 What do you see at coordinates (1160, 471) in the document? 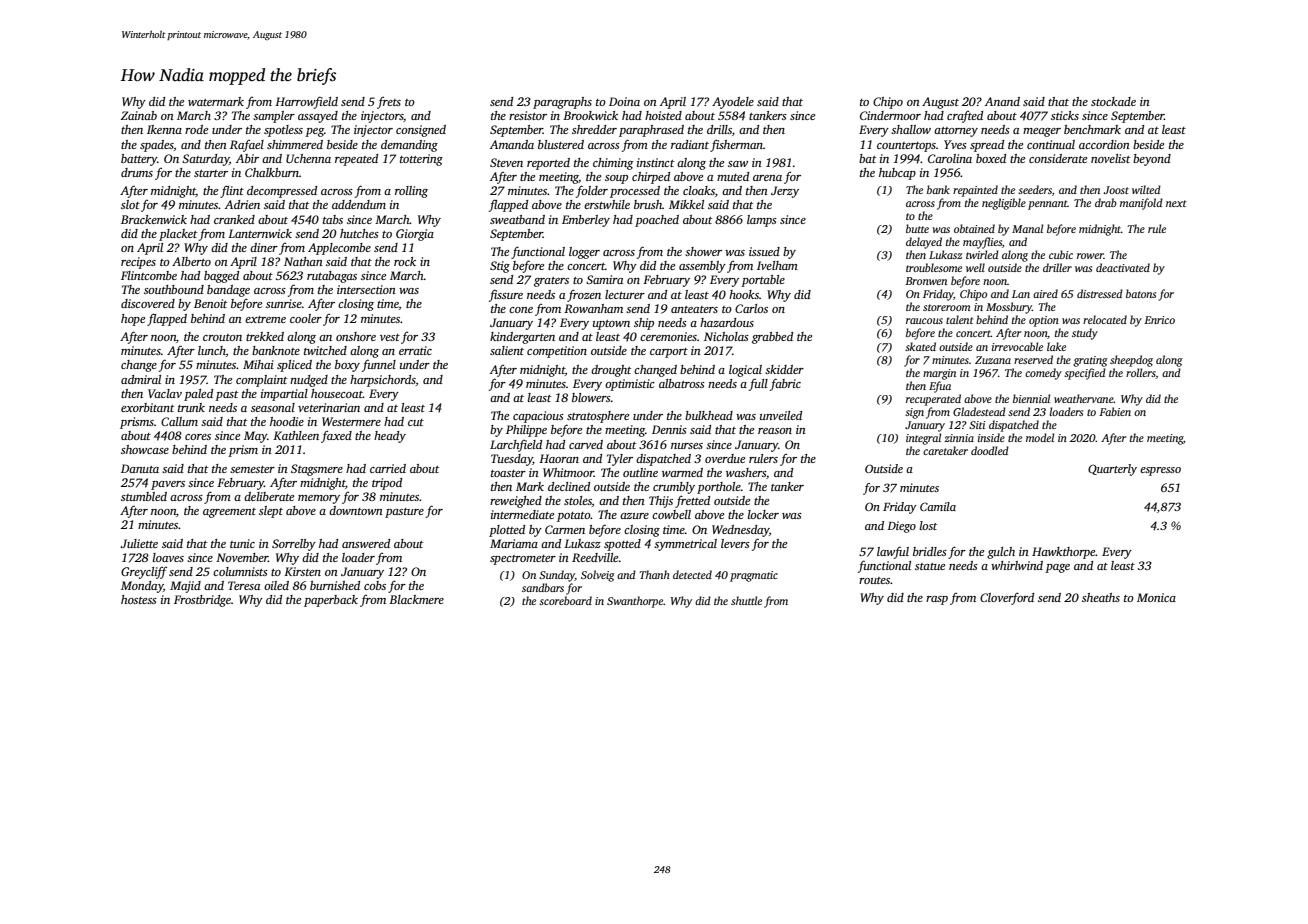
I see `espresso` at bounding box center [1160, 471].
